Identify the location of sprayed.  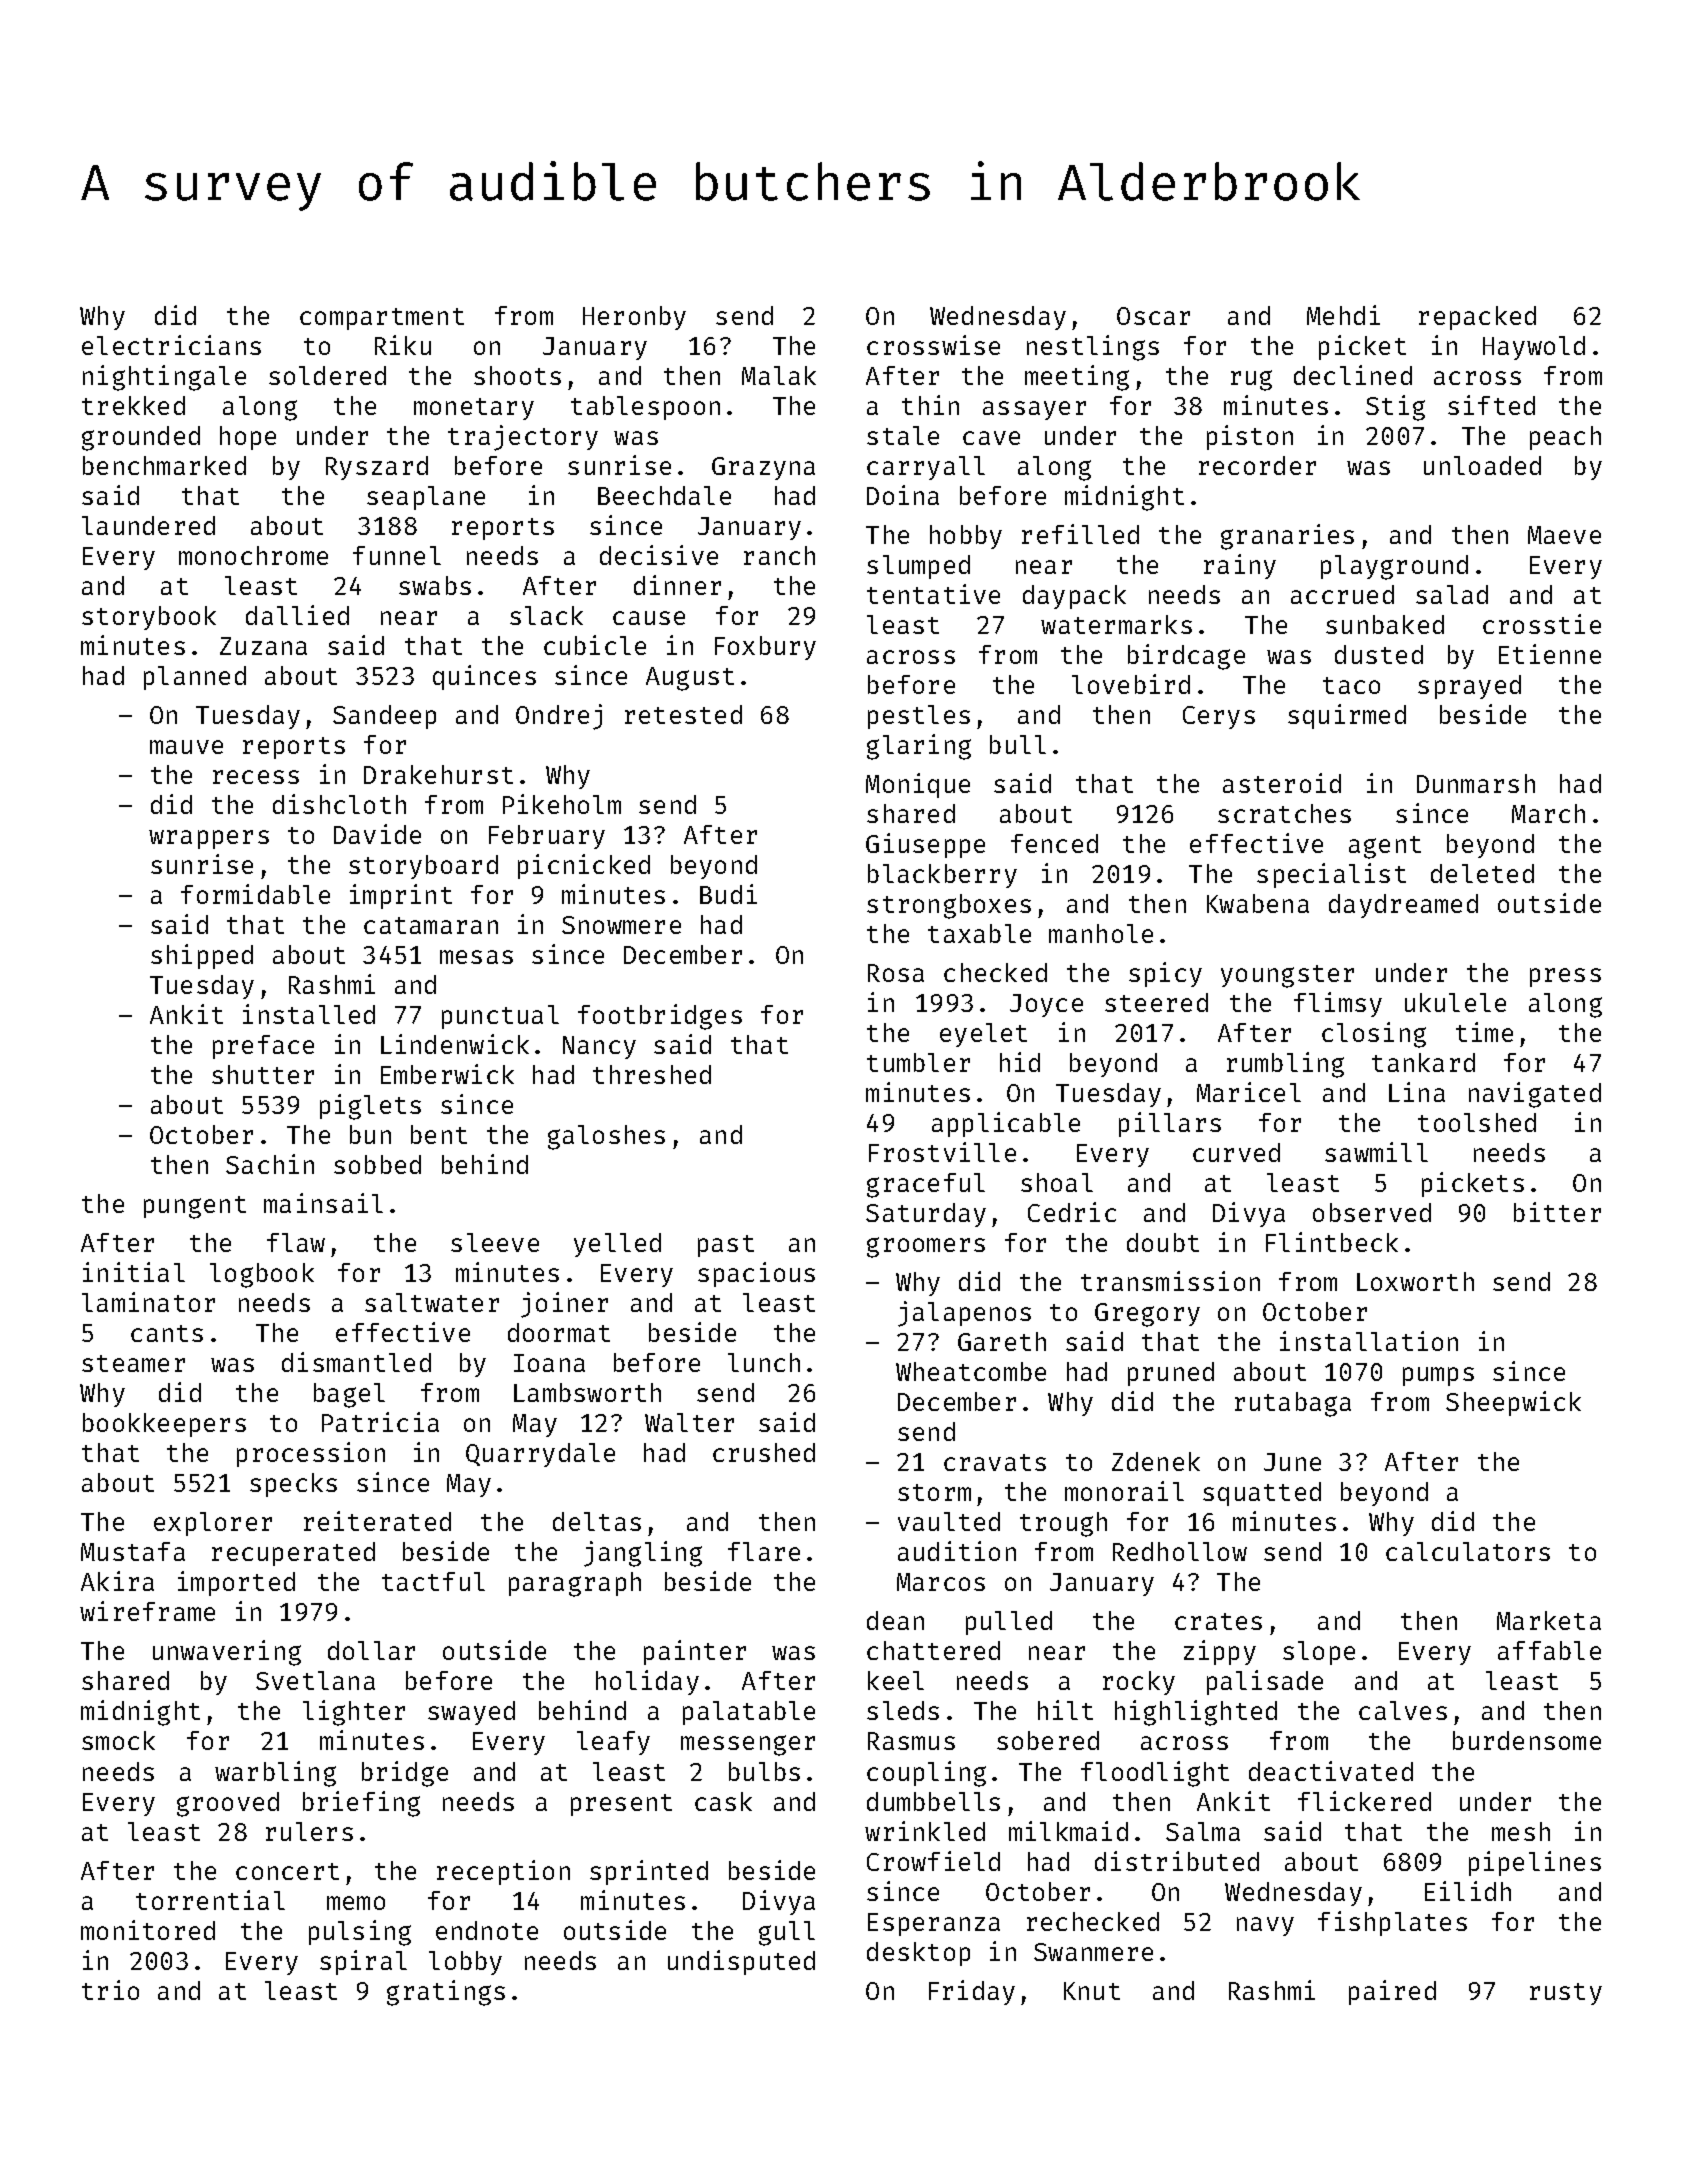
(1469, 687).
